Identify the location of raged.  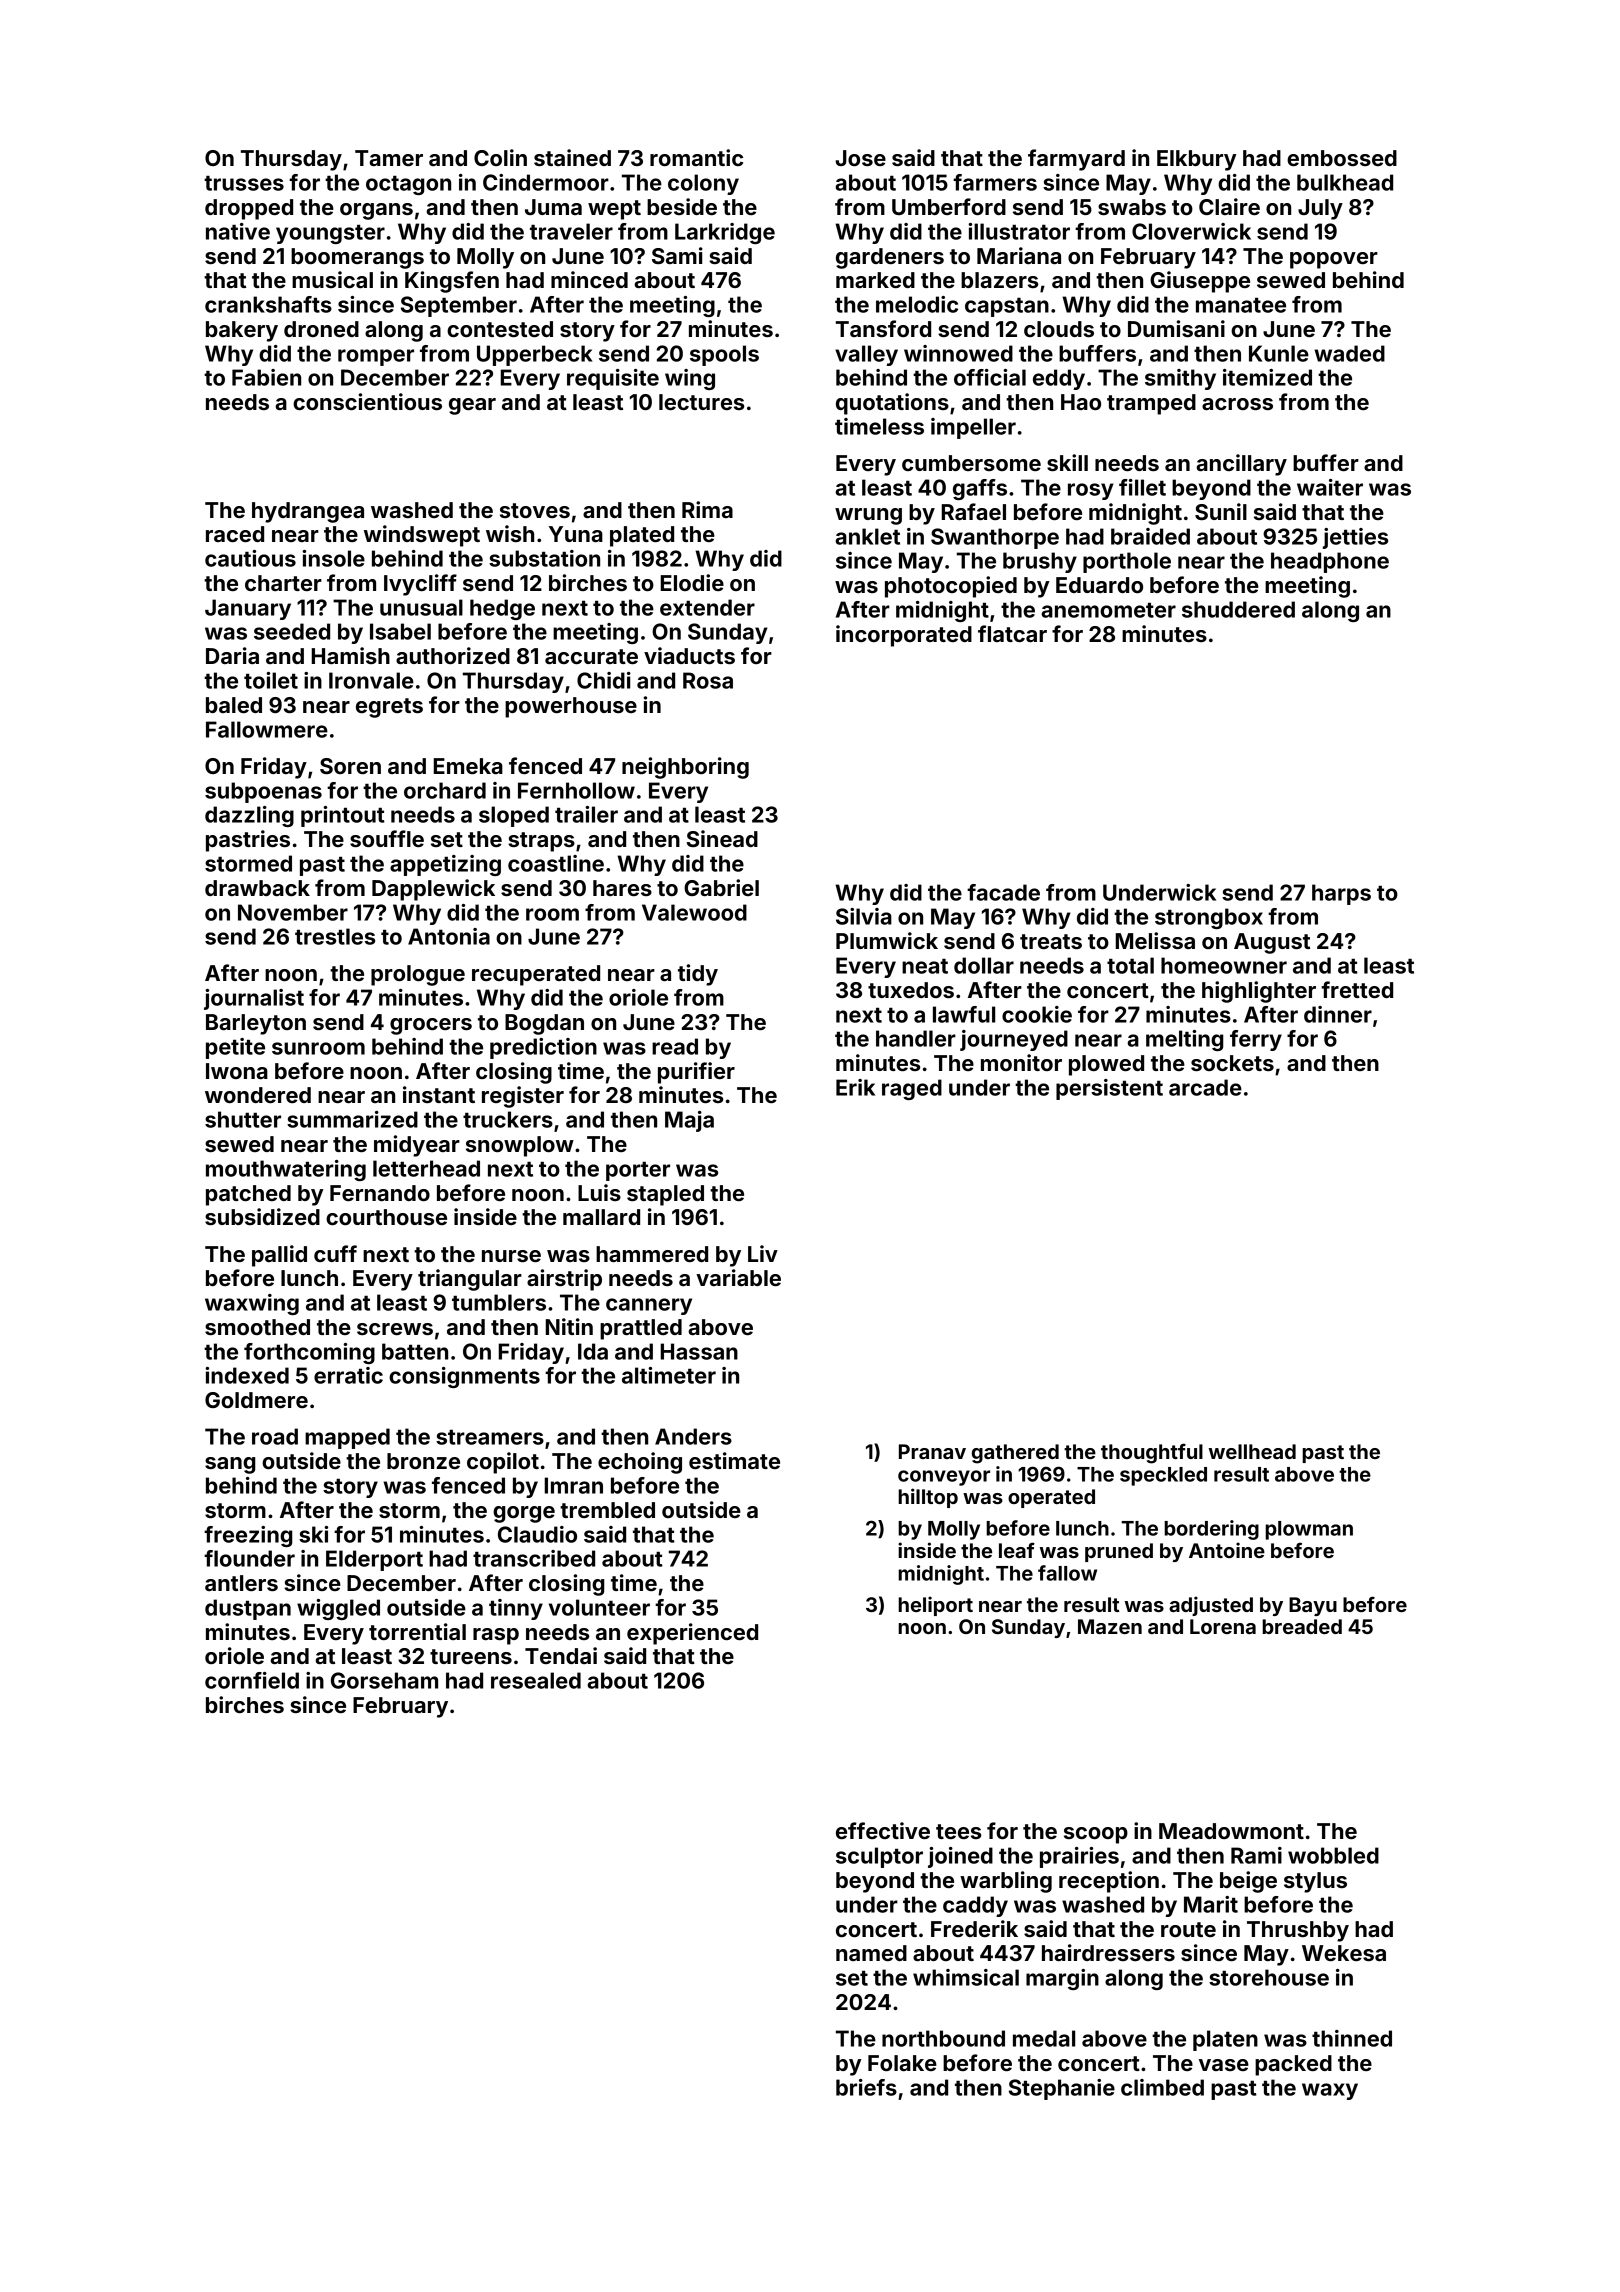
(912, 1089).
